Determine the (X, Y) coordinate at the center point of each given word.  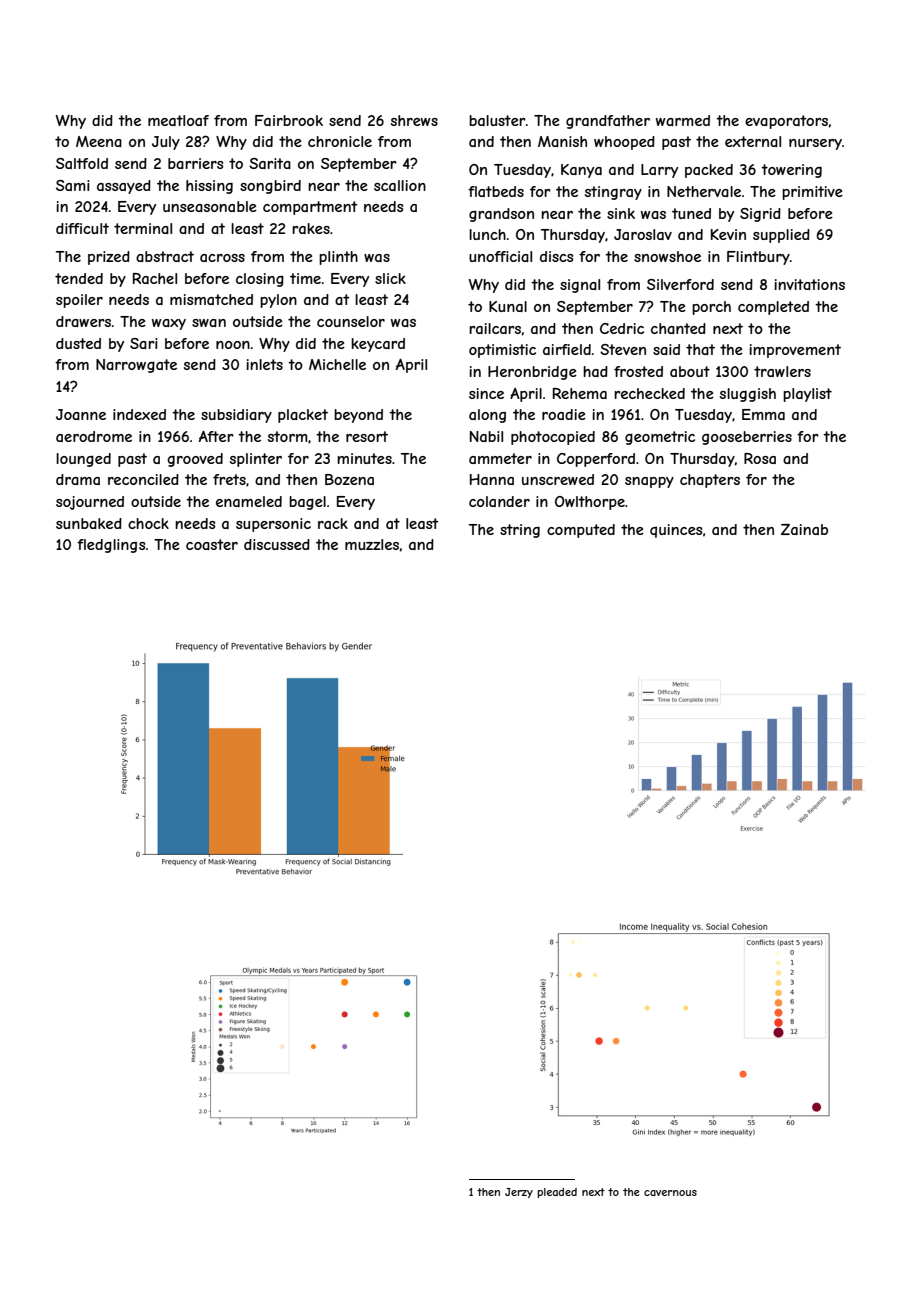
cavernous (670, 1193)
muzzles (372, 544)
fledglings (111, 546)
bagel (307, 503)
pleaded (557, 1193)
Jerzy (519, 1193)
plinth (338, 258)
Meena (99, 141)
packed (709, 171)
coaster (212, 544)
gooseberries (747, 438)
